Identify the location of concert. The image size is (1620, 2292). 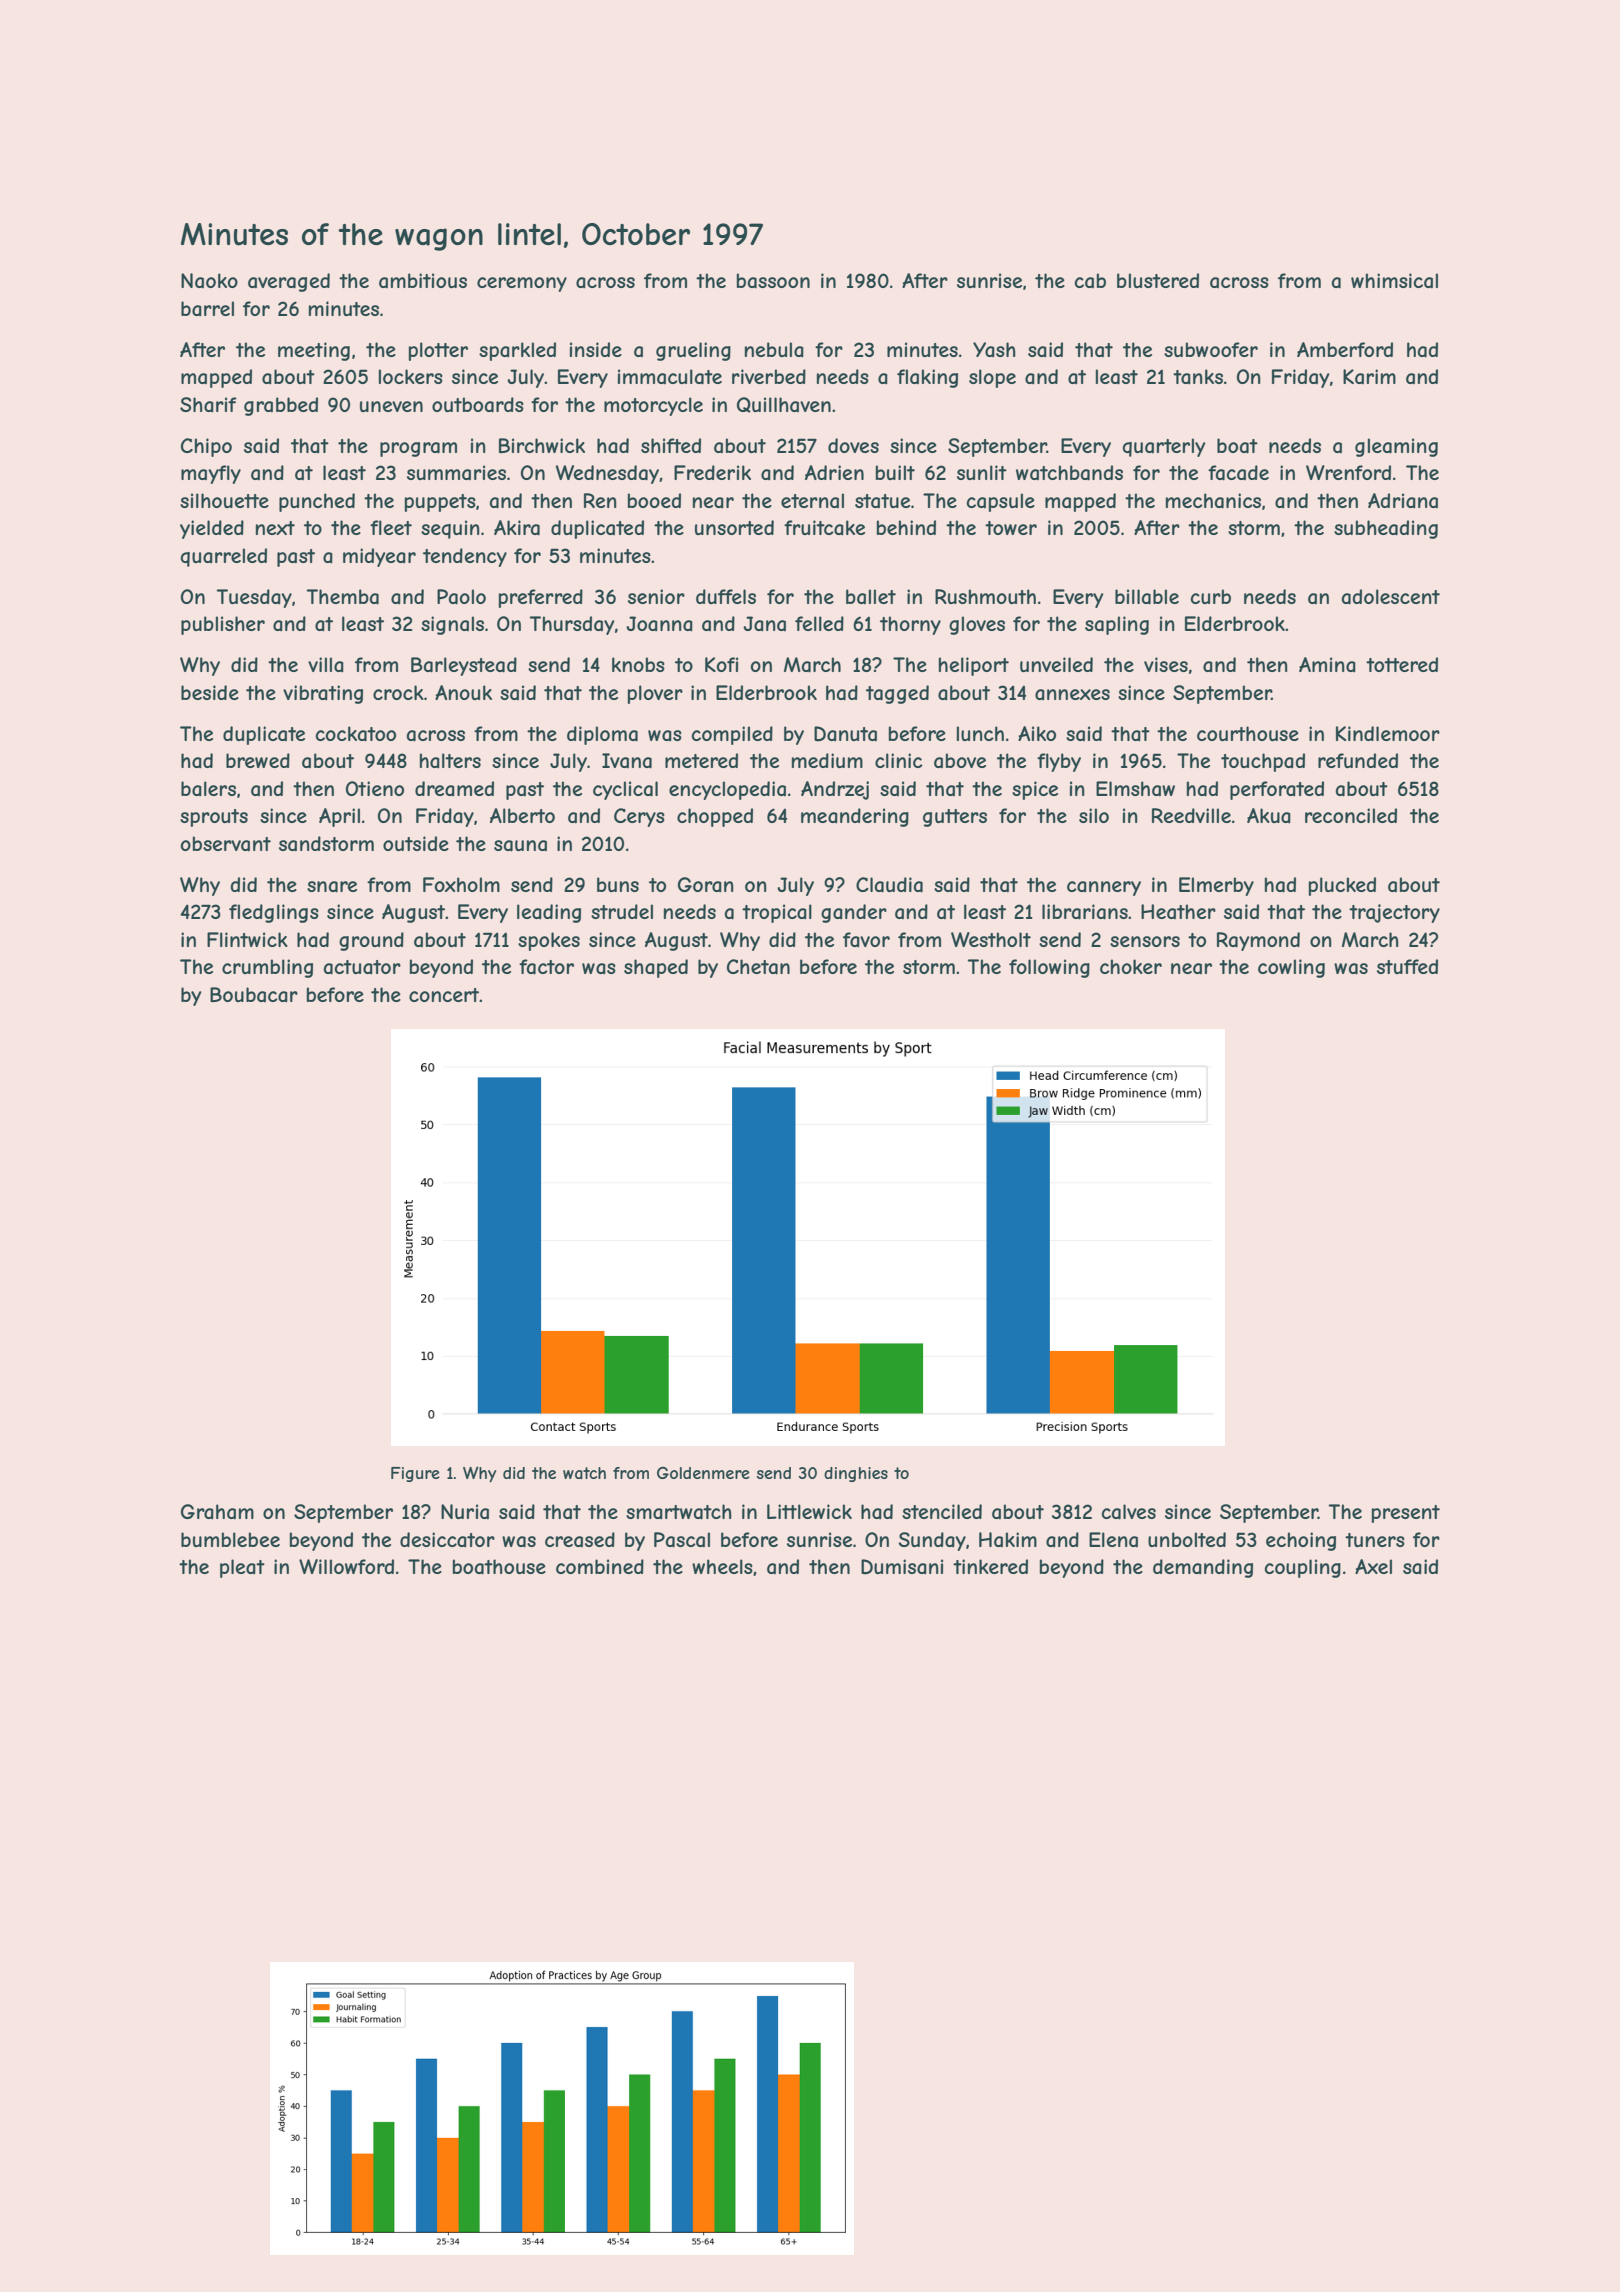
(444, 995).
